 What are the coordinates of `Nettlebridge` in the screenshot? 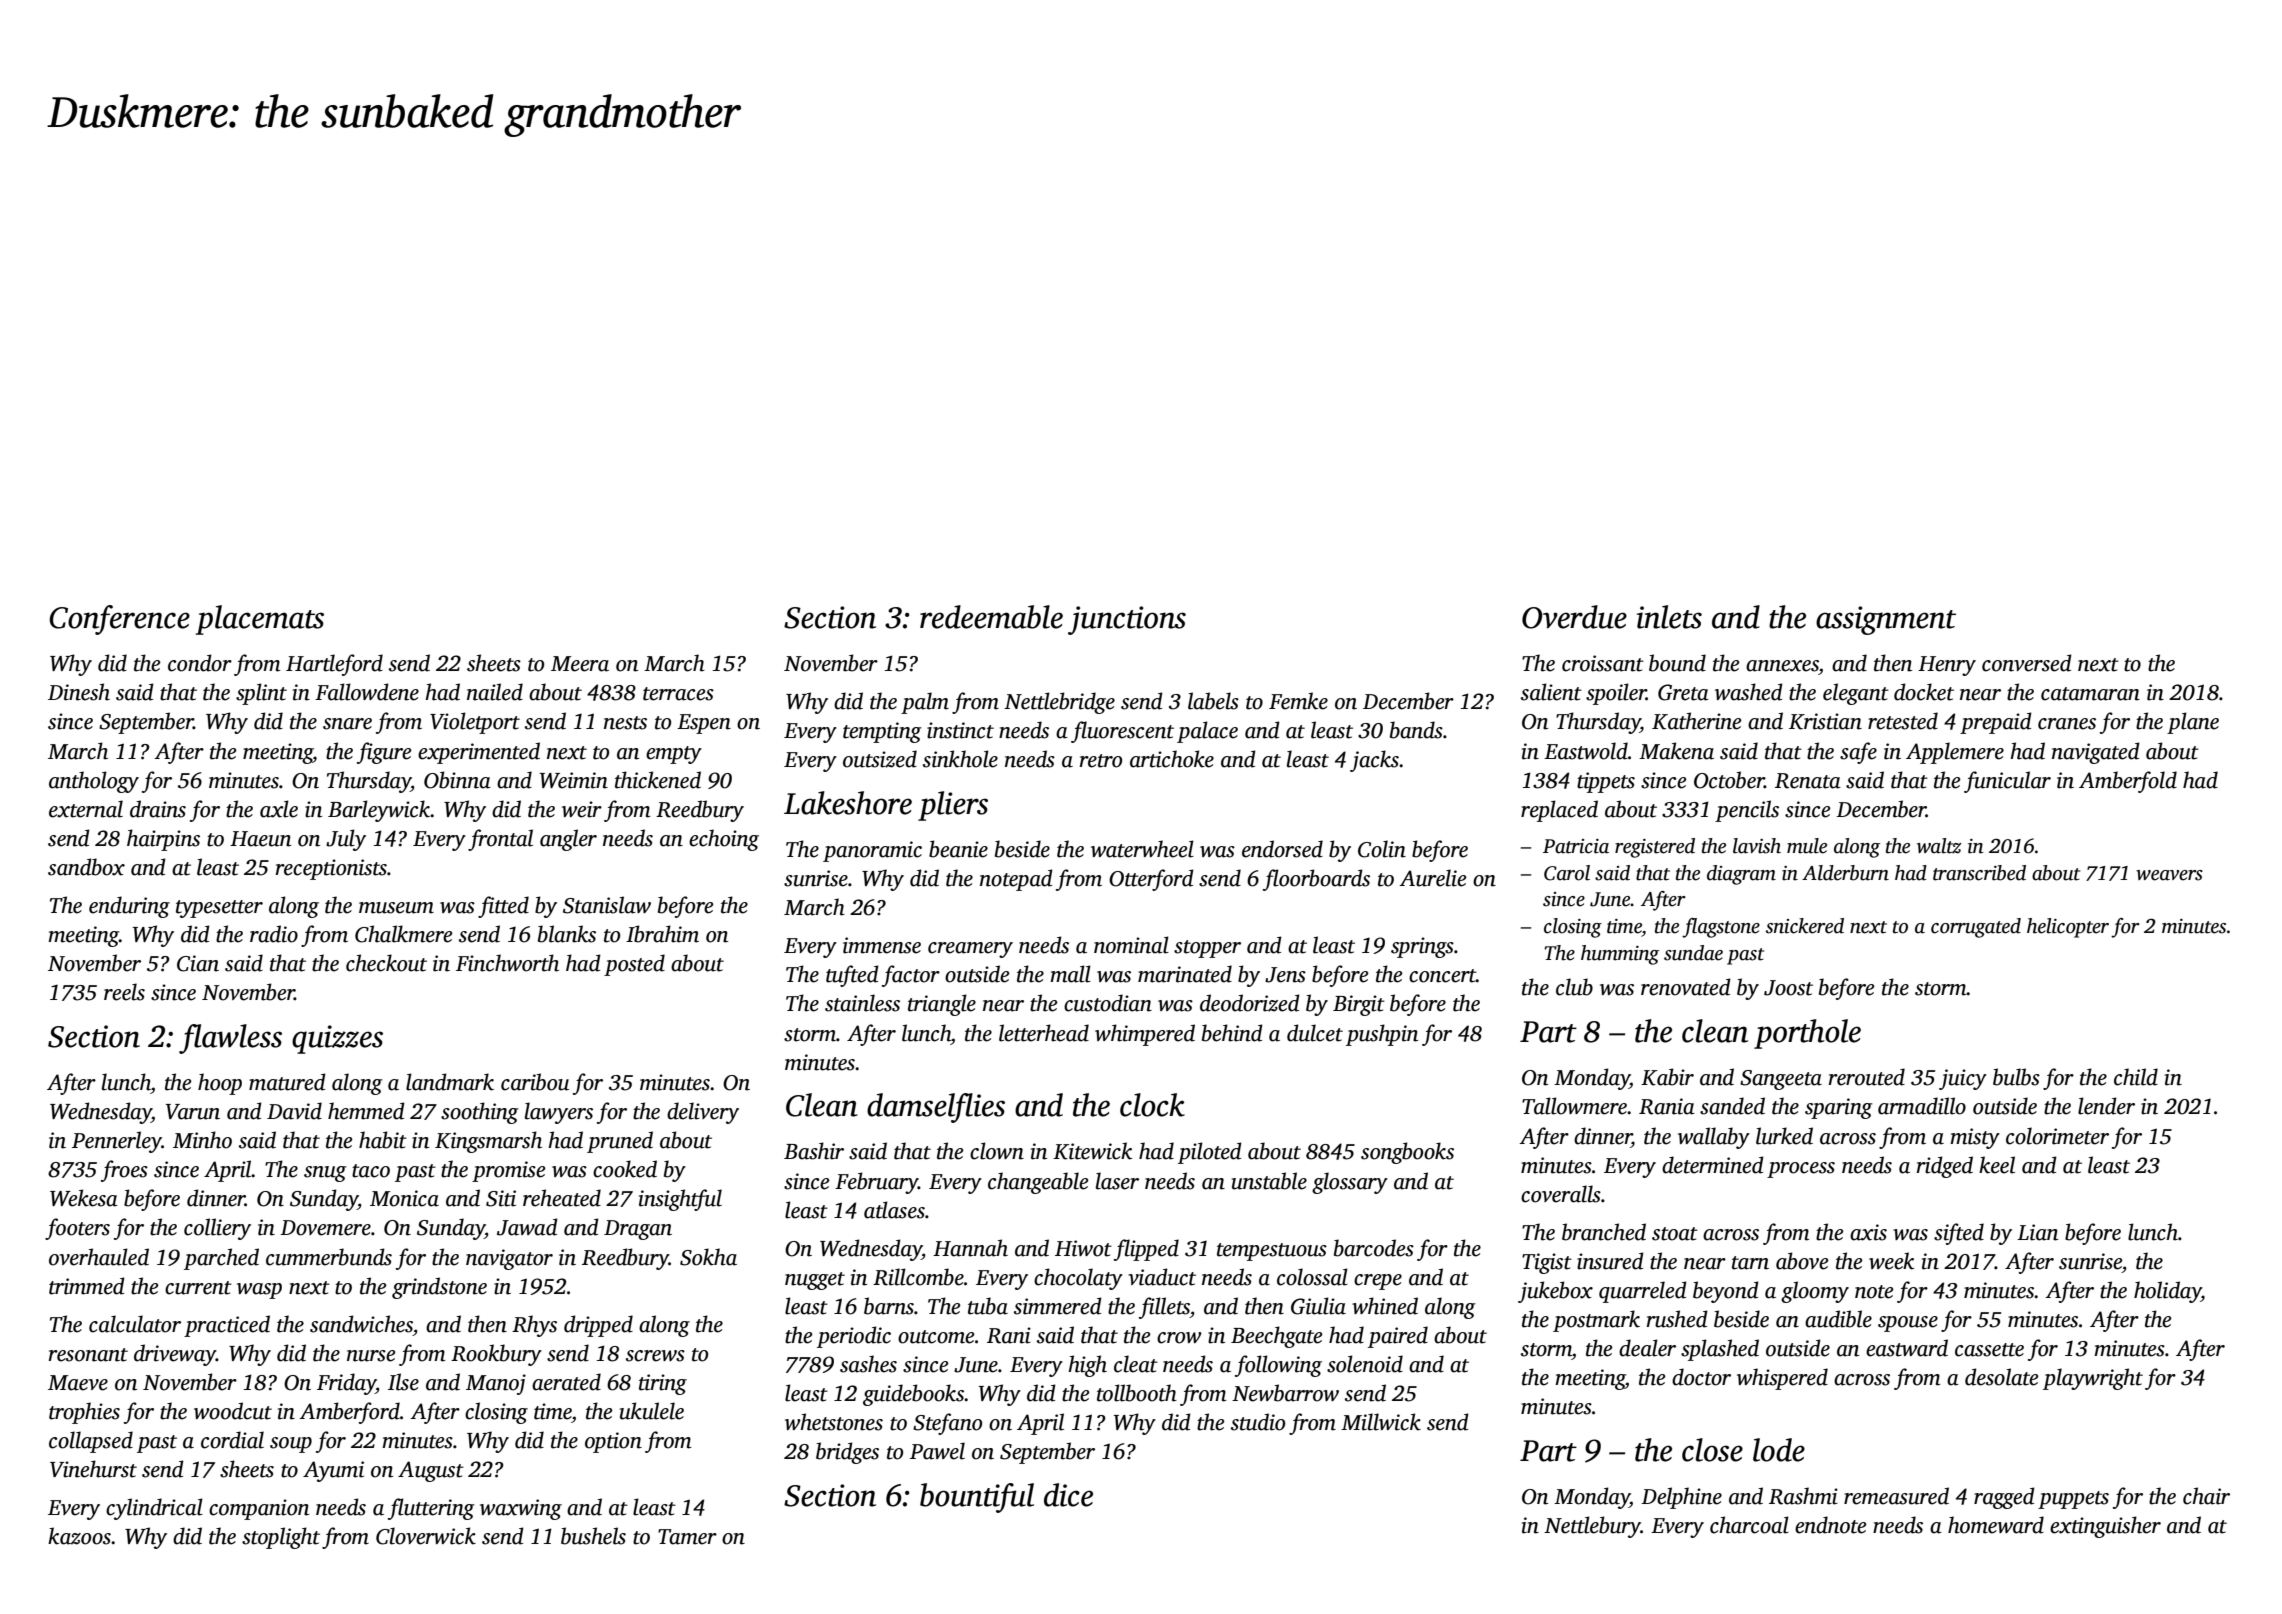 It's located at (1059, 703).
